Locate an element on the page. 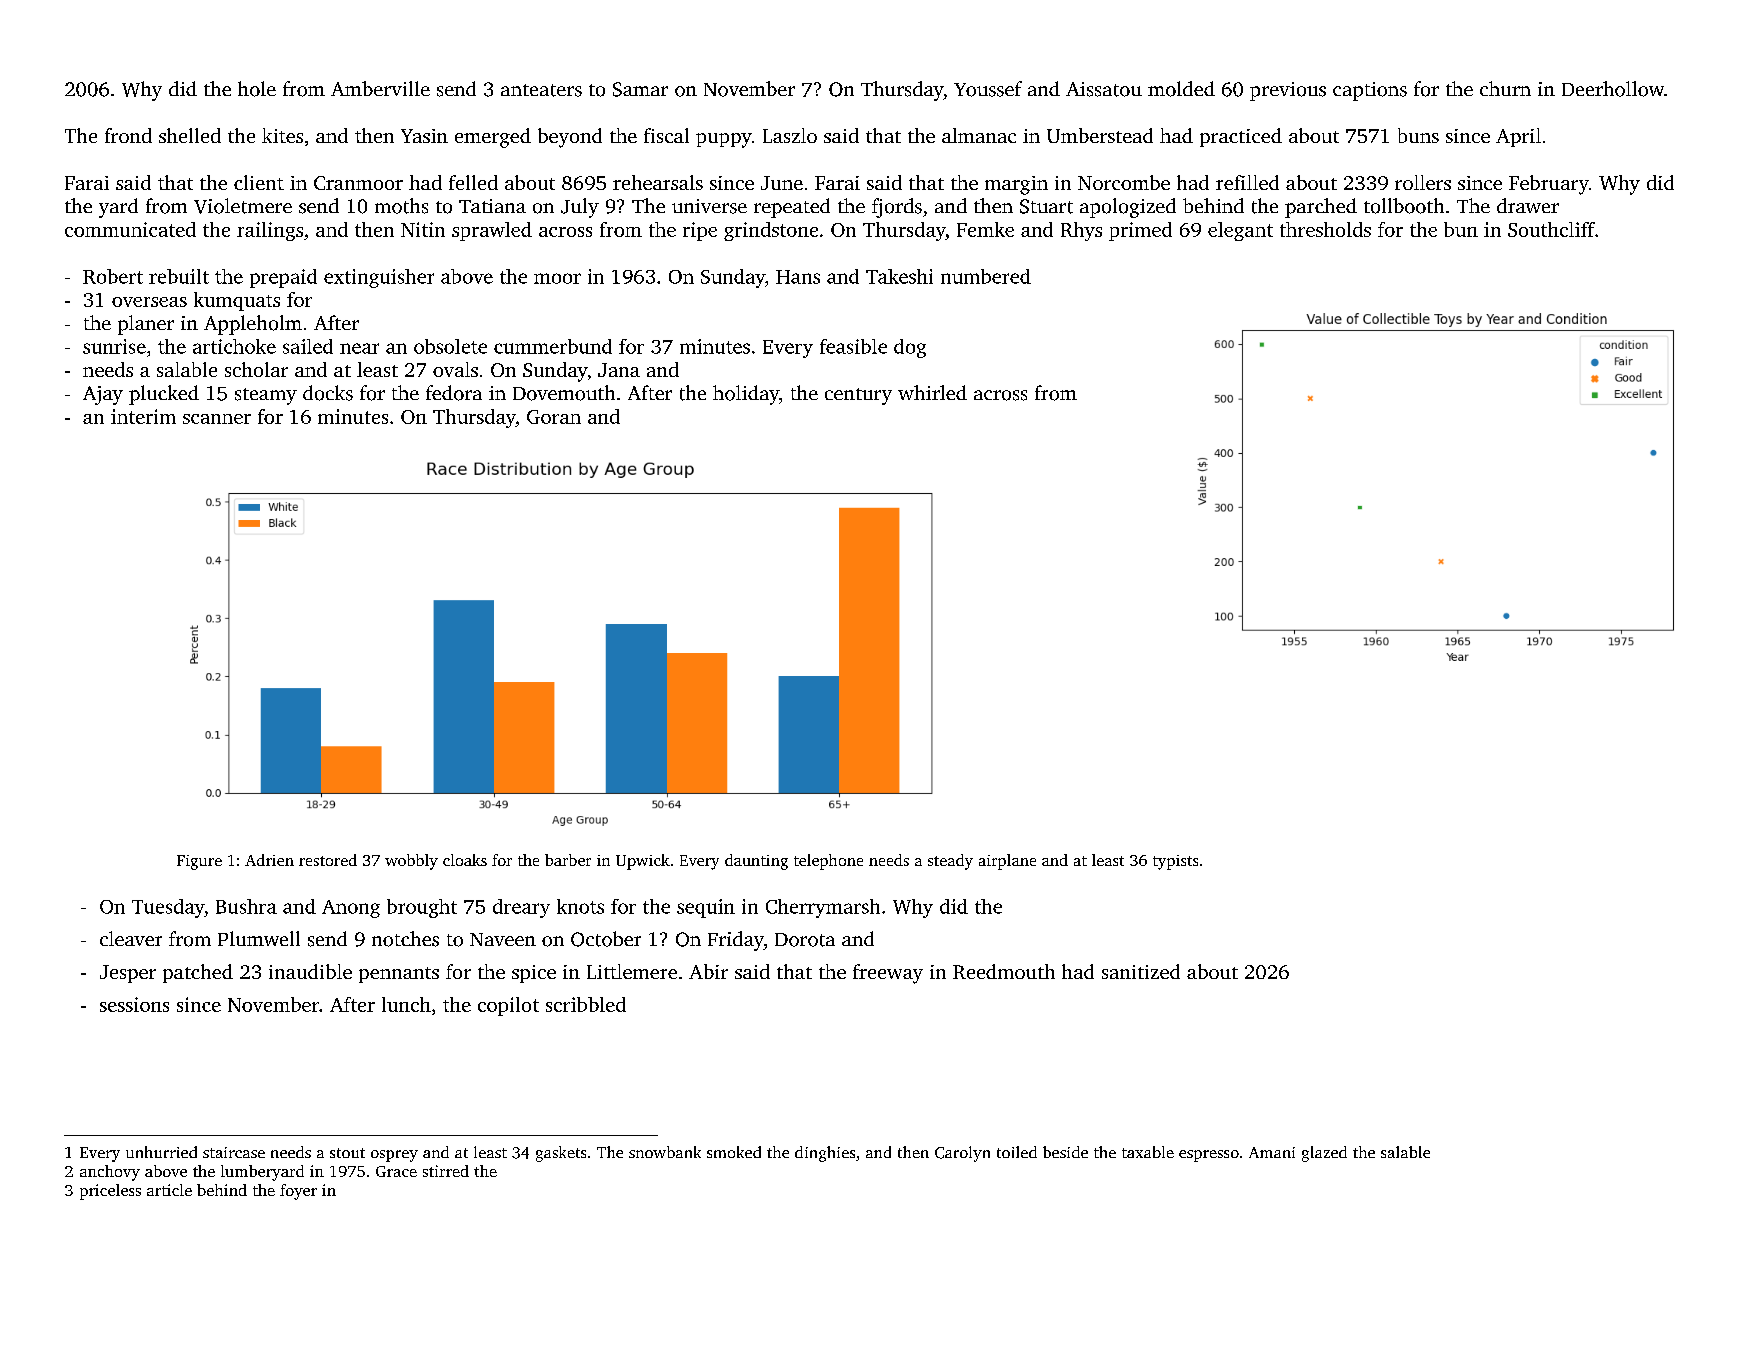  steady is located at coordinates (950, 862).
